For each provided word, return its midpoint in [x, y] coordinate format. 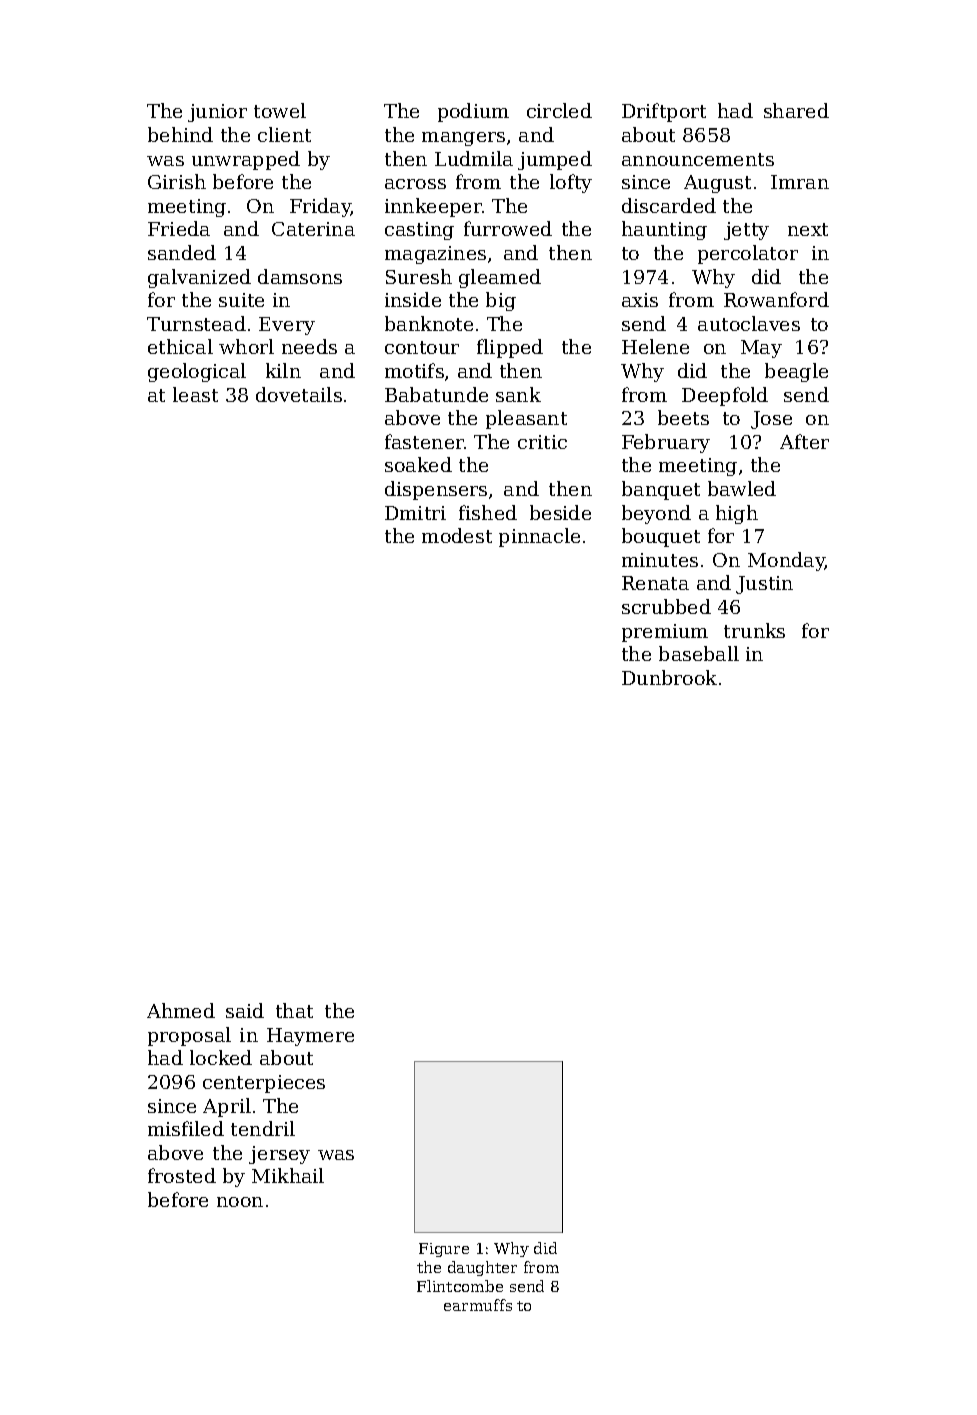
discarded [669, 205]
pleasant [526, 419]
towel [280, 110]
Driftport [664, 112]
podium [473, 112]
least [195, 394]
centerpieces [264, 1084]
